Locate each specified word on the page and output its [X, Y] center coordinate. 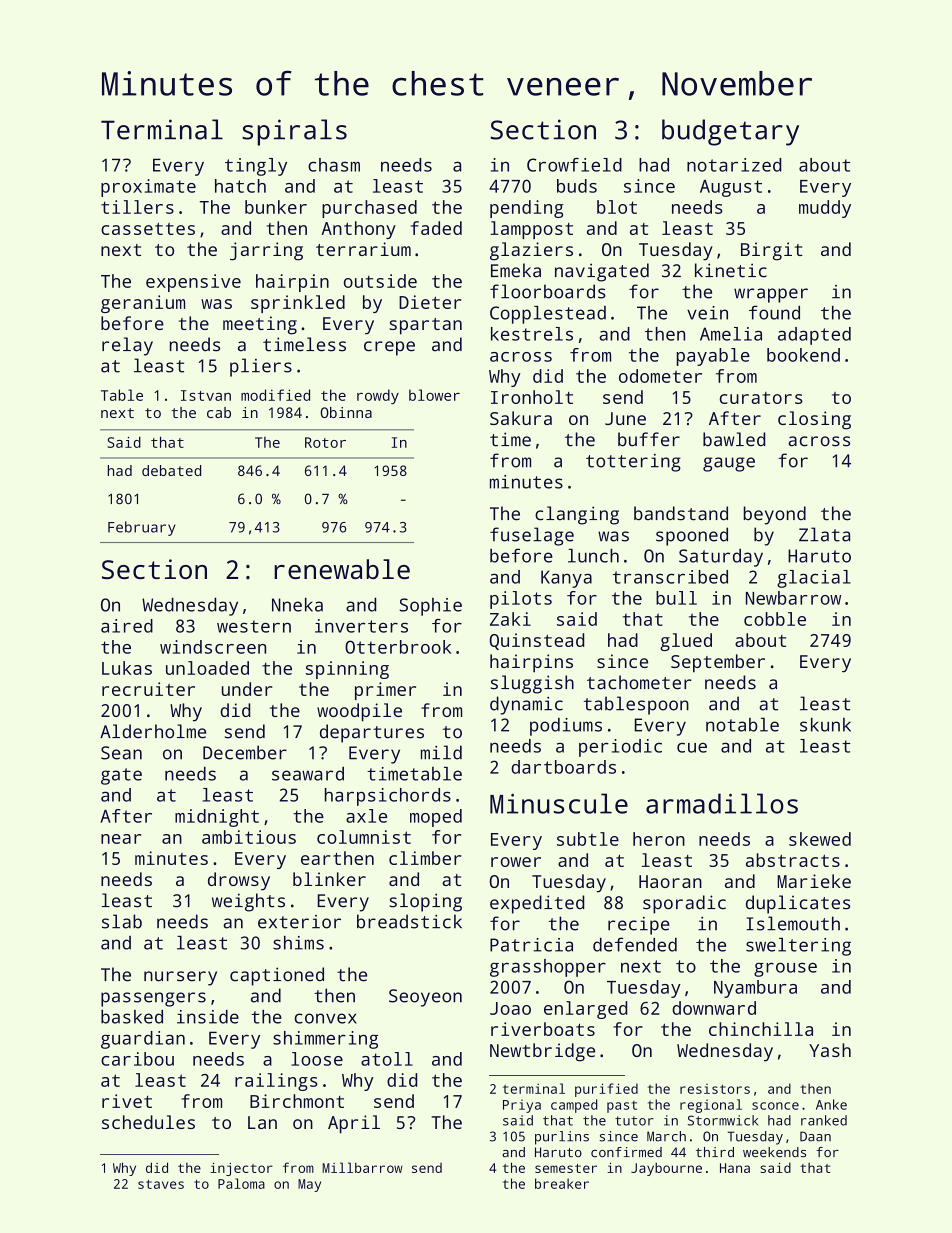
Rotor [325, 442]
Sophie [430, 607]
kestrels [532, 334]
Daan [815, 1136]
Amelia [731, 334]
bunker [276, 207]
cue [692, 747]
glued [686, 642]
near [121, 839]
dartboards [563, 767]
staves [161, 1184]
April [354, 1124]
